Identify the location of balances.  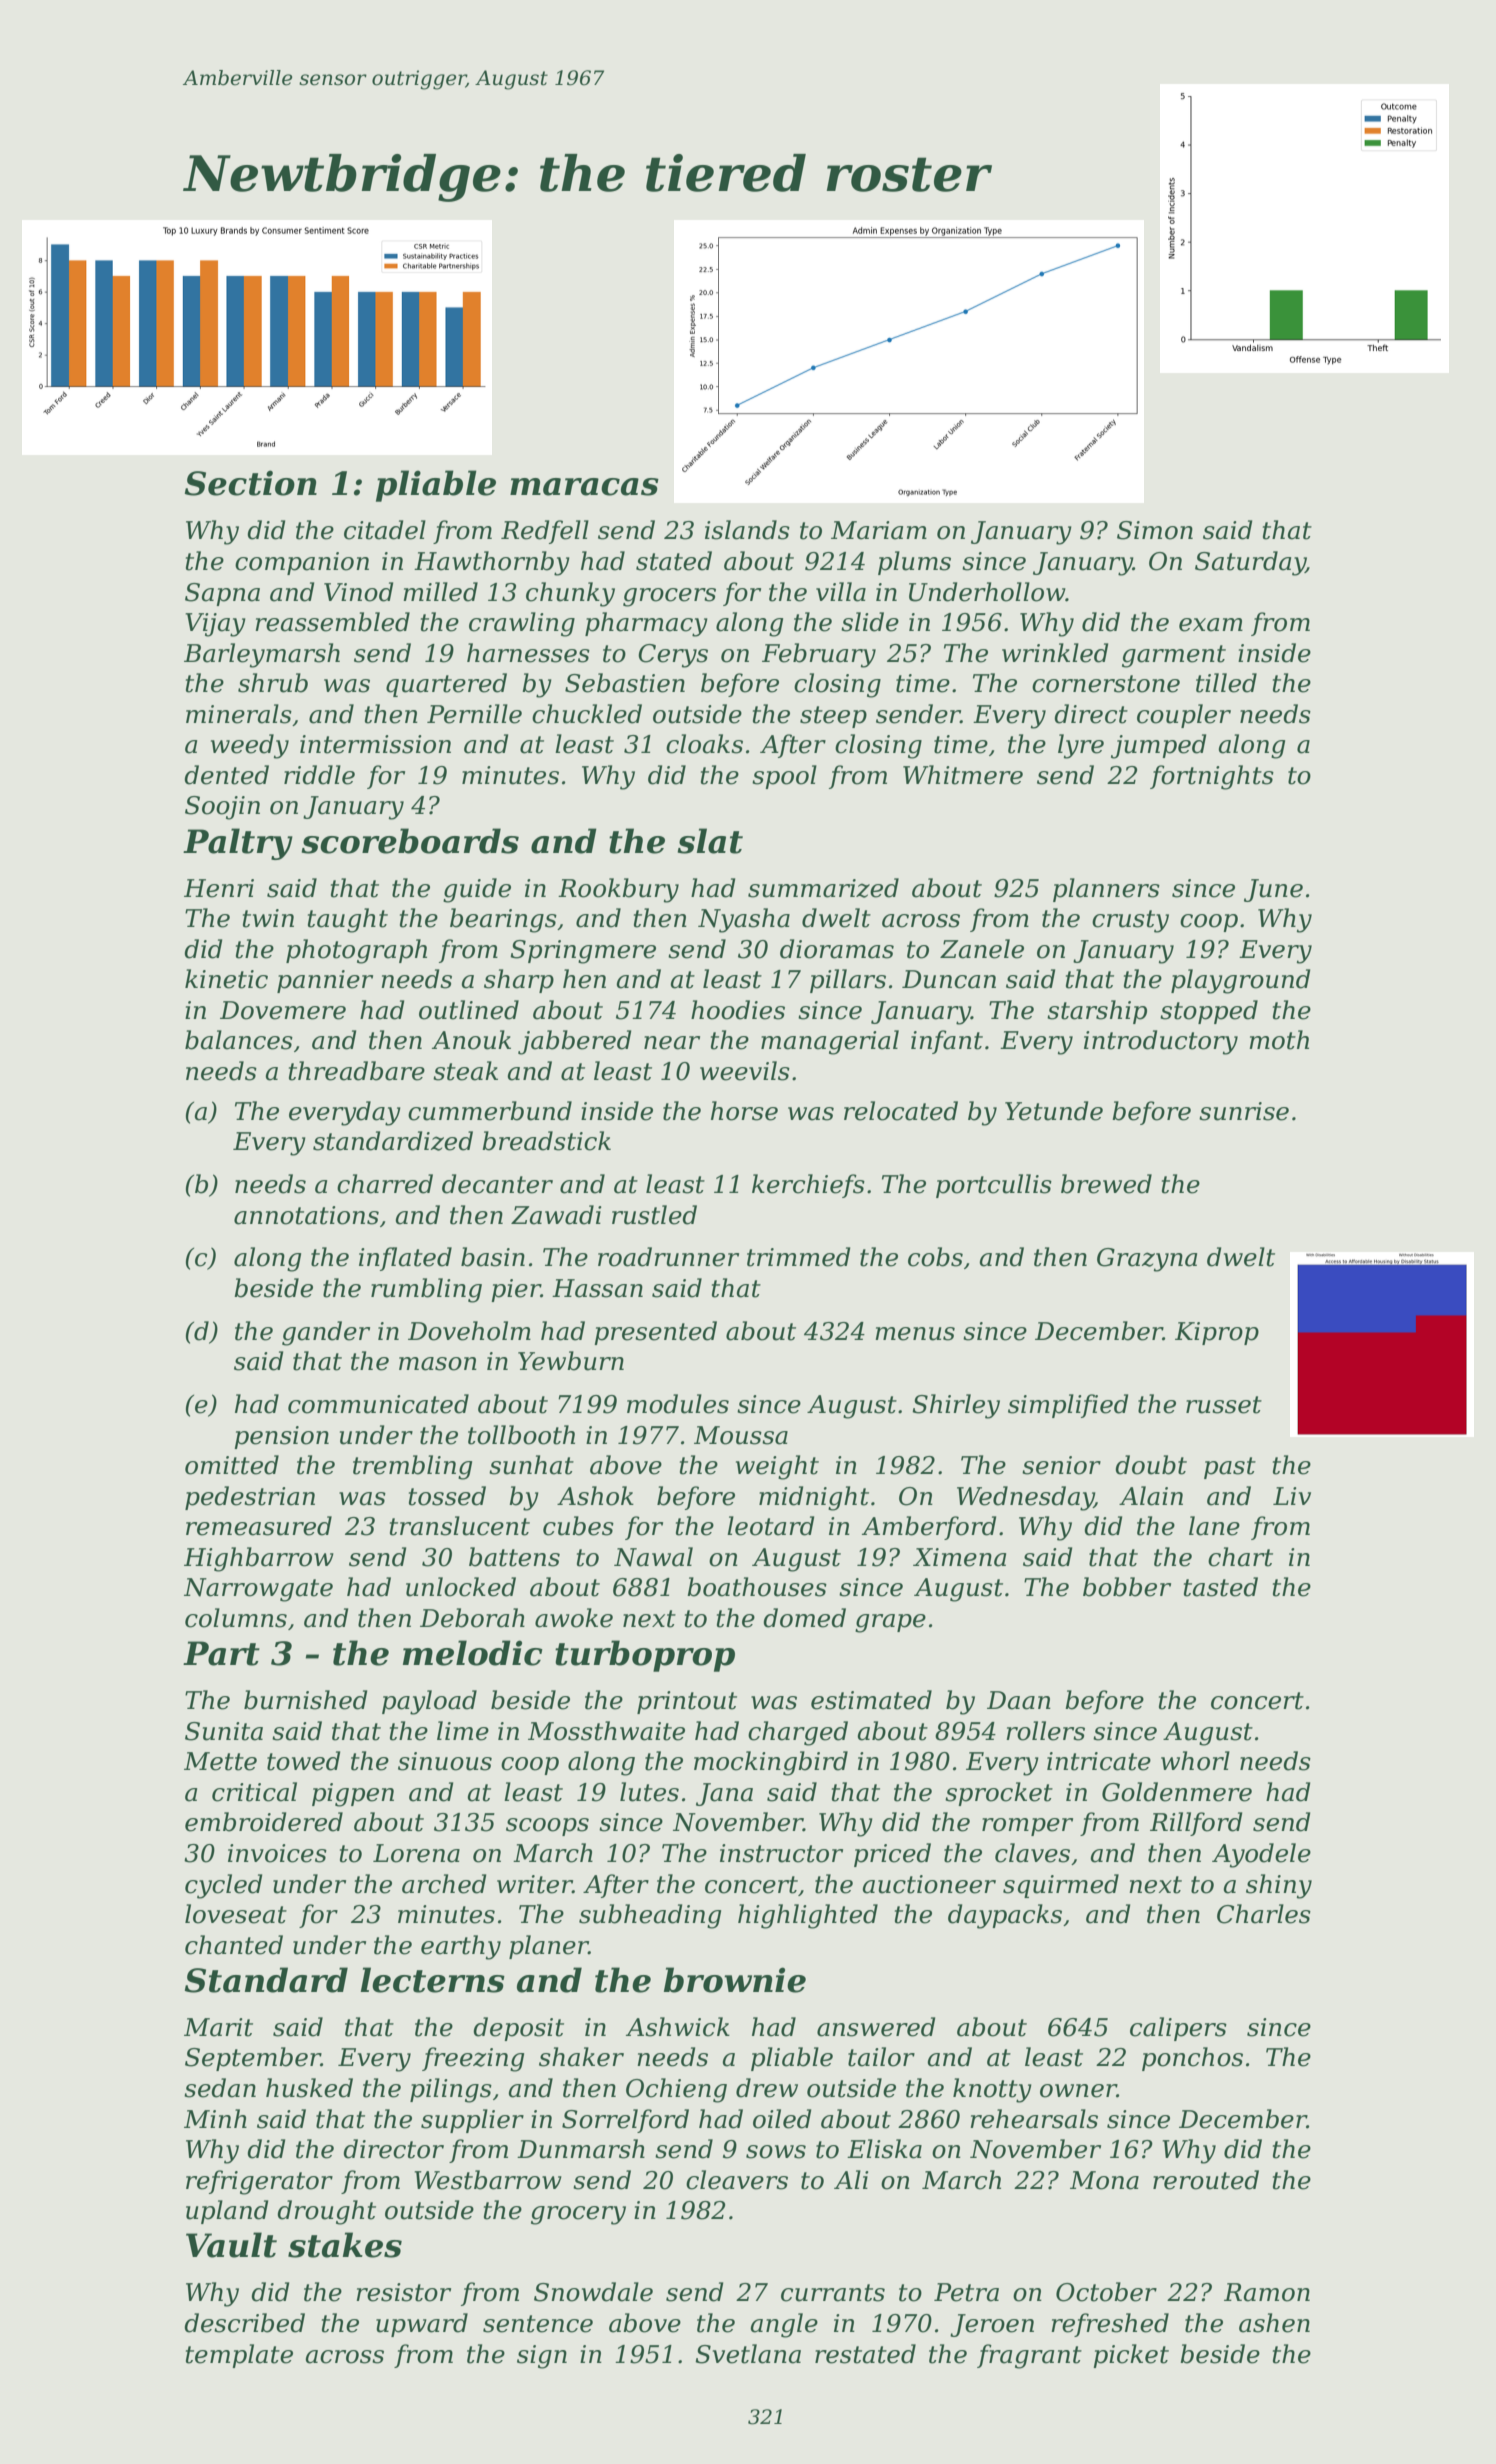
(239, 1040).
